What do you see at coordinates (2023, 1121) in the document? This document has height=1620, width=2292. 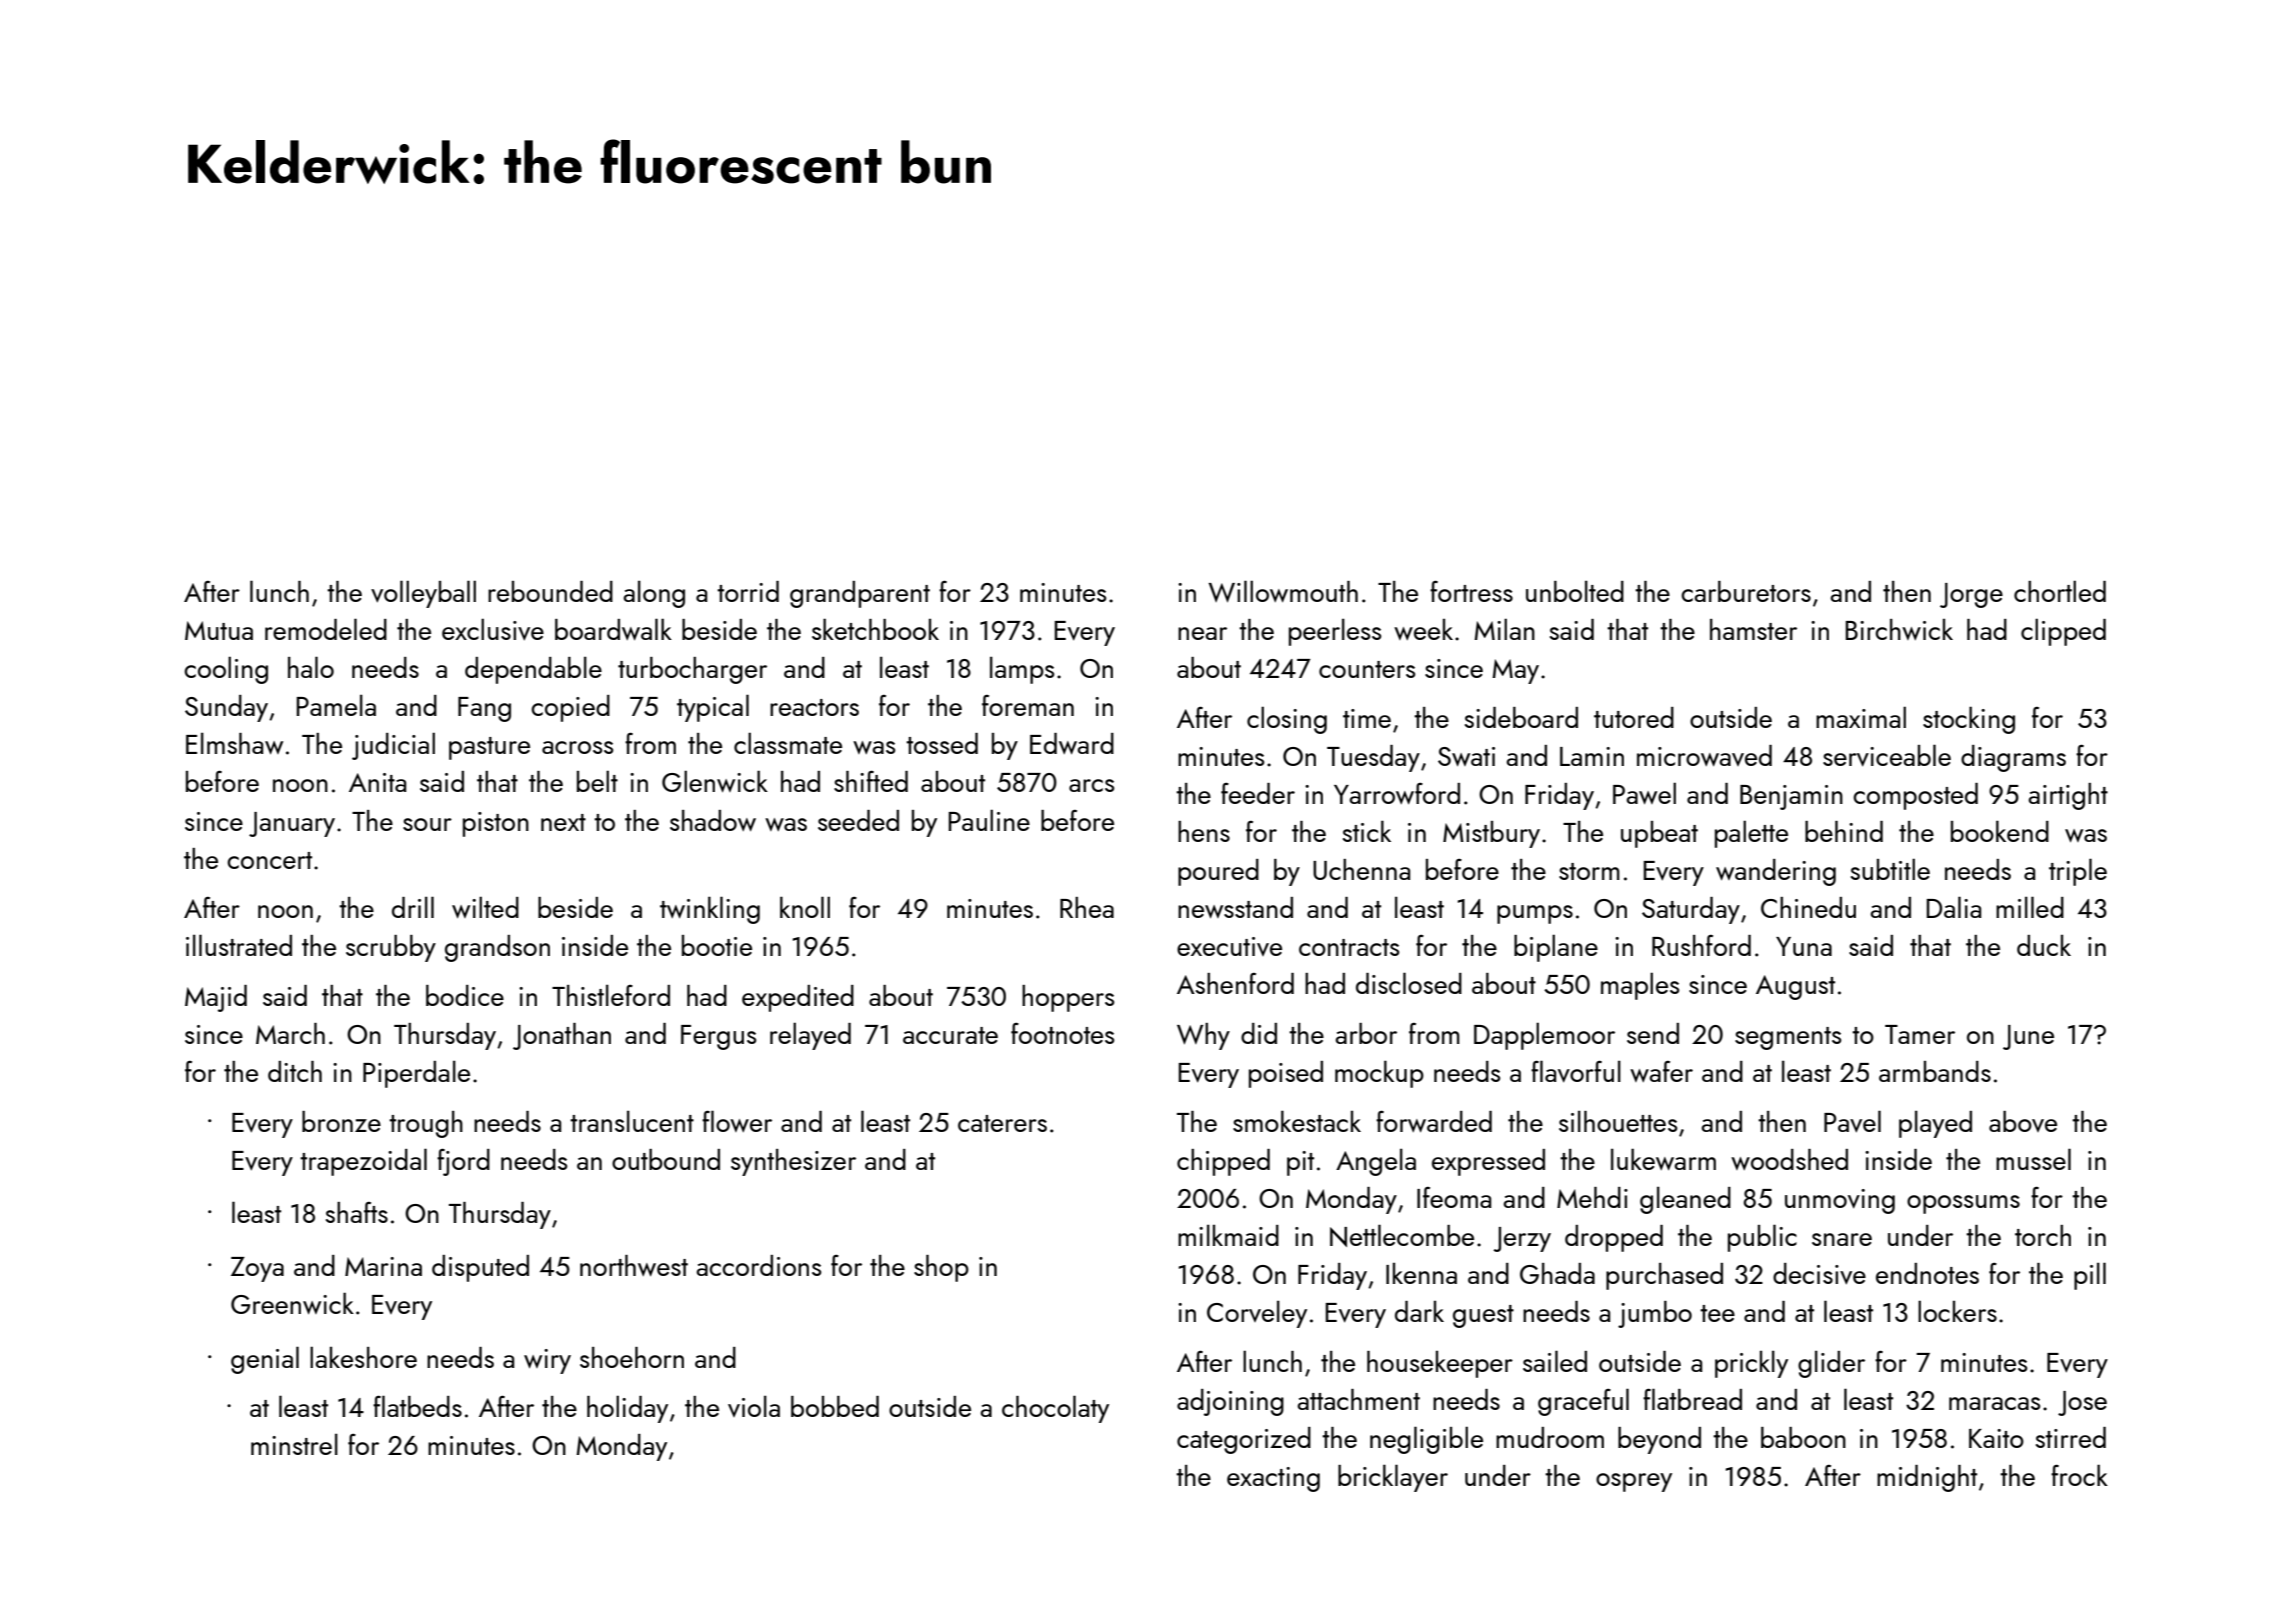 I see `above` at bounding box center [2023, 1121].
